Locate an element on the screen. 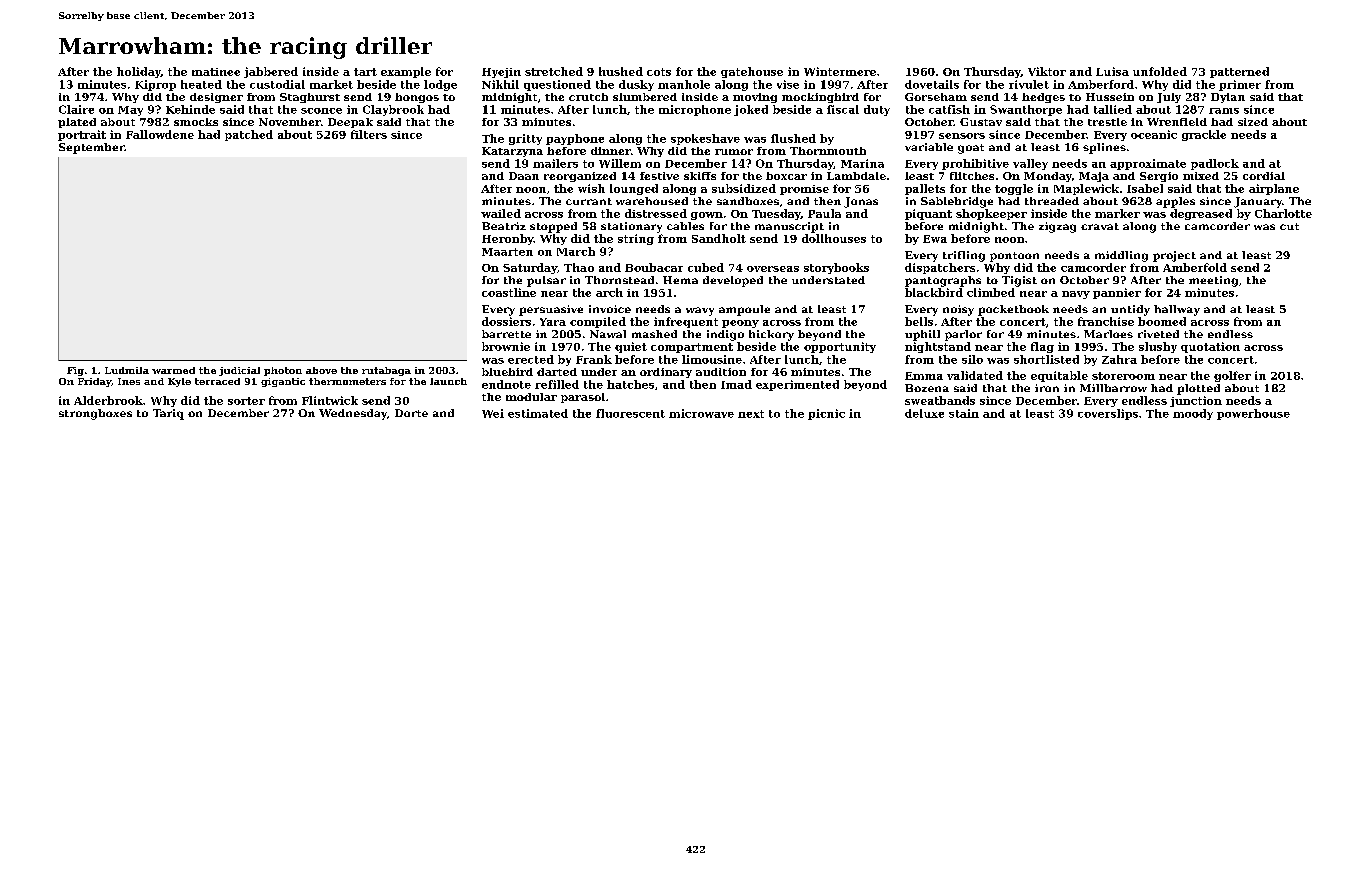  Heronby is located at coordinates (508, 239).
